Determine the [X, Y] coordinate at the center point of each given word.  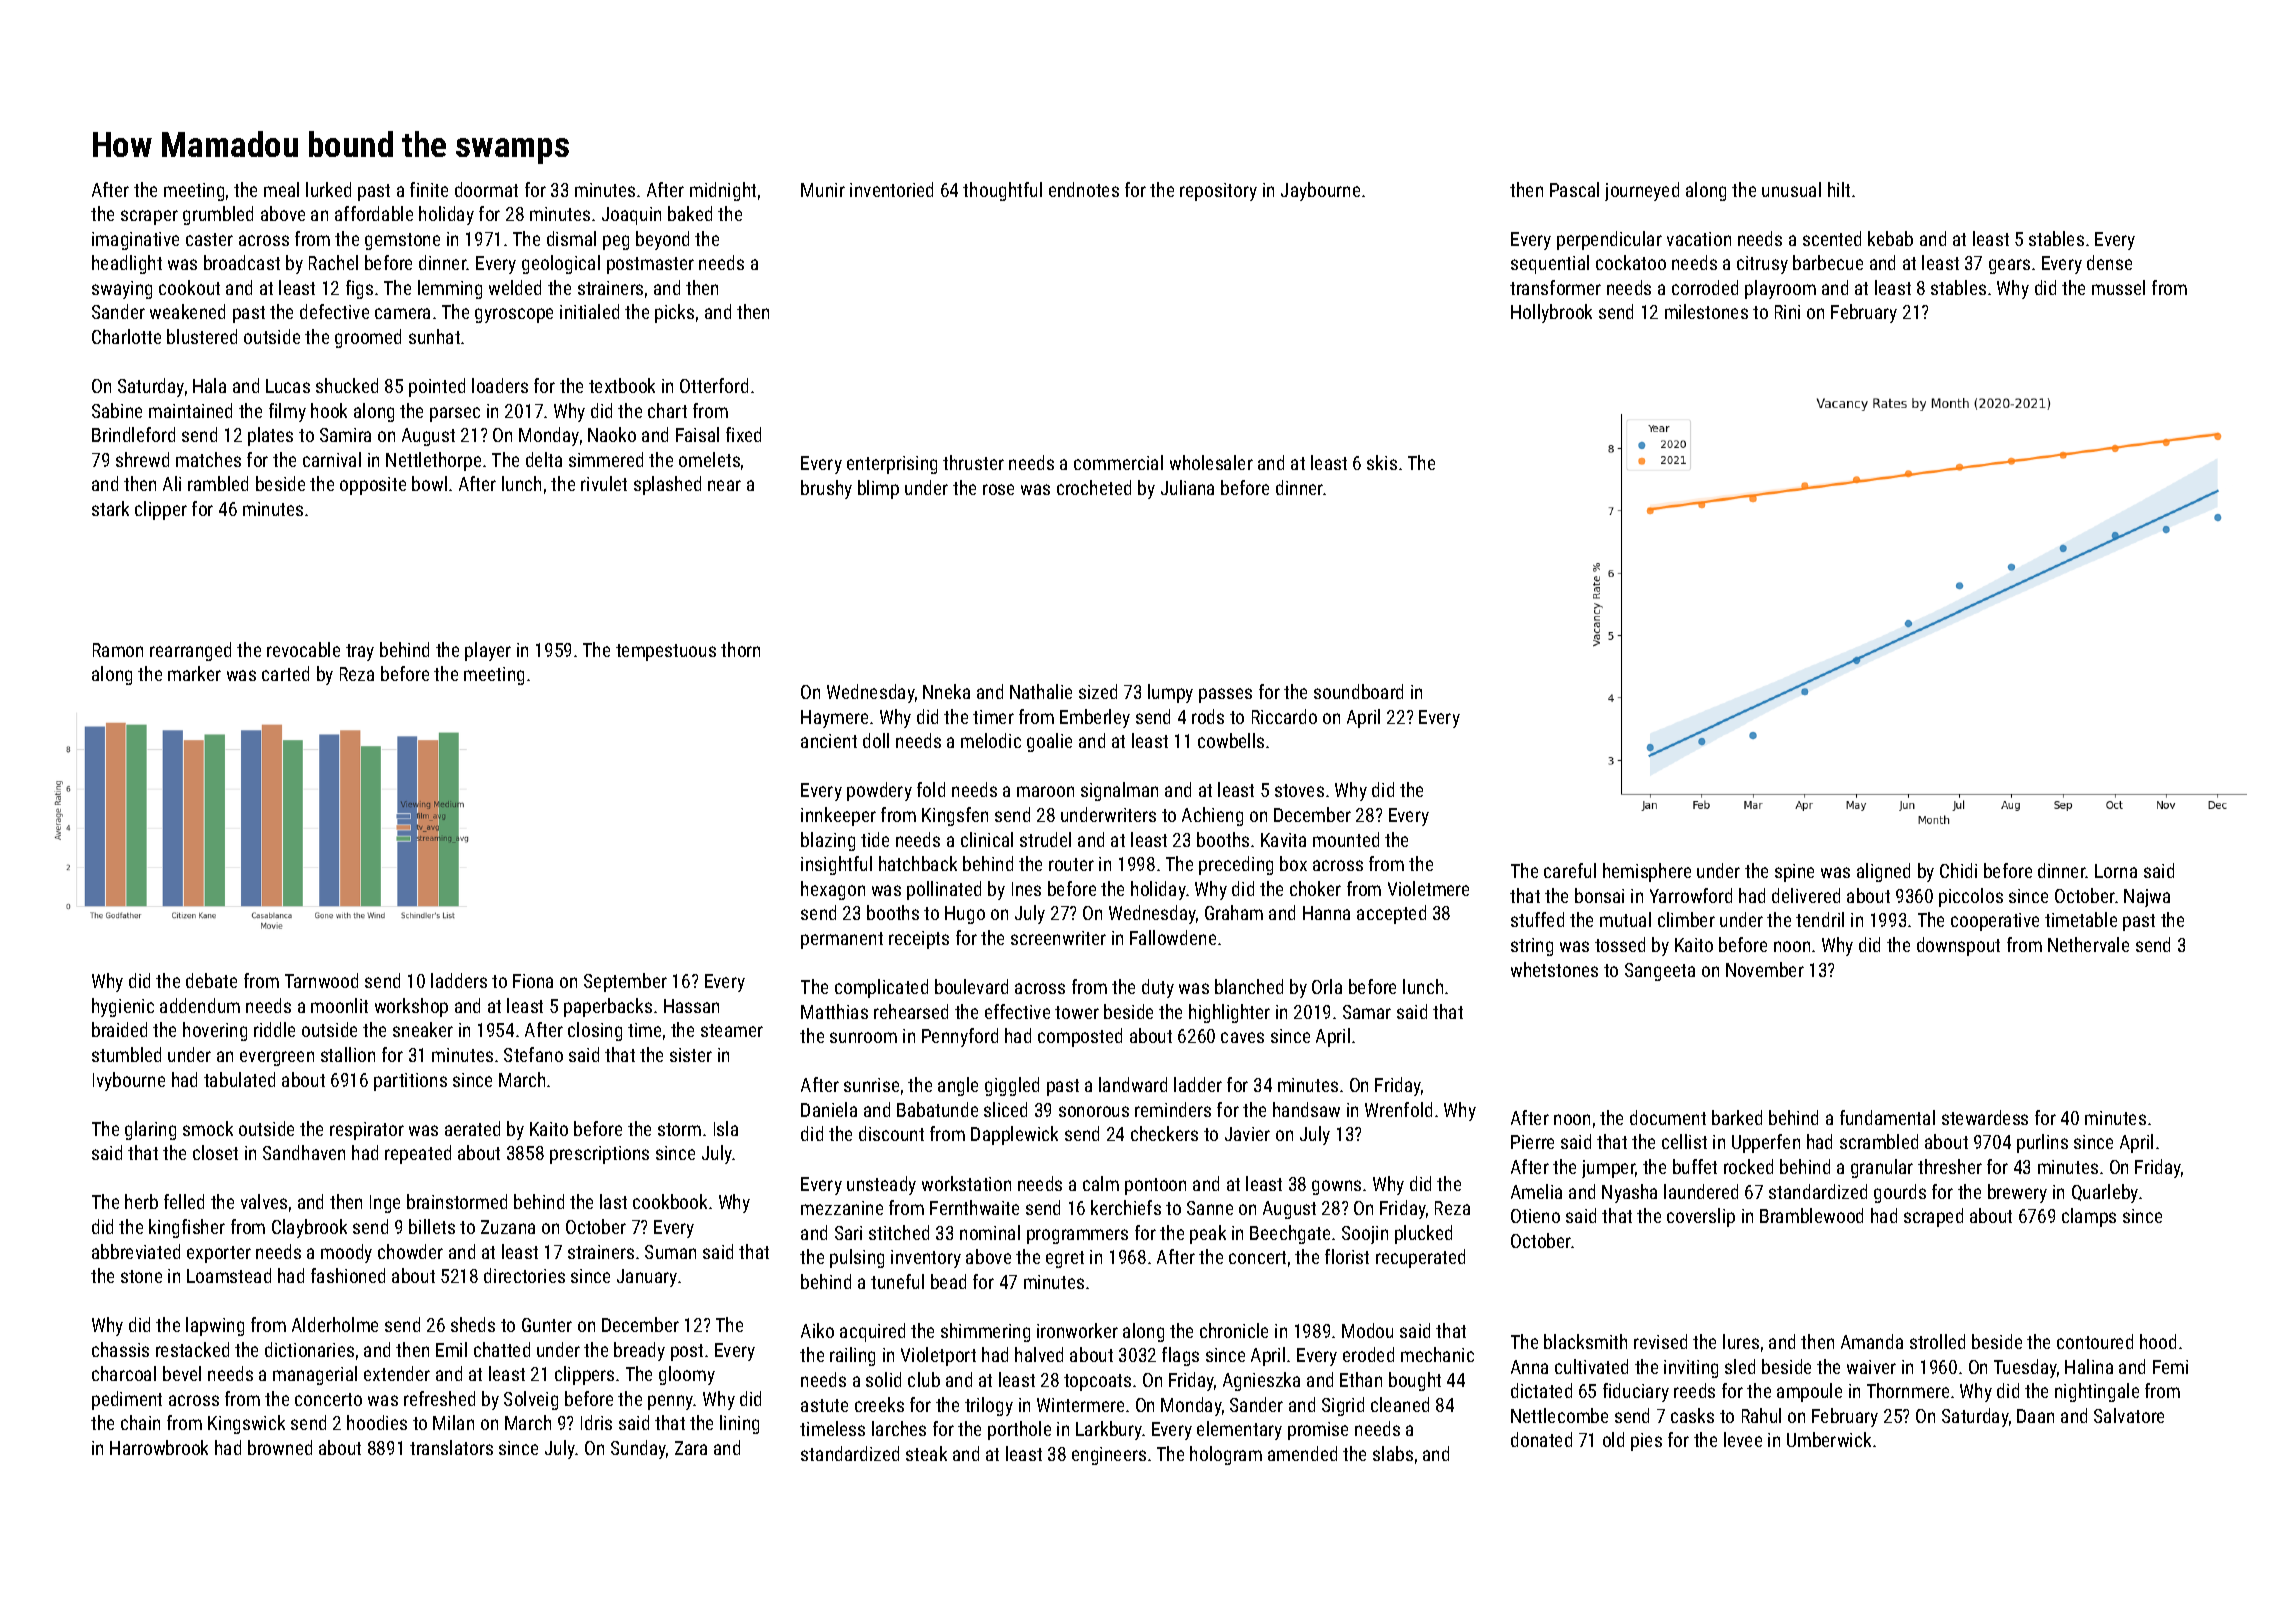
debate [211, 980]
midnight [723, 191]
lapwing [215, 1326]
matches [208, 459]
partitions [410, 1082]
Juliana [1187, 487]
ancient [829, 741]
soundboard [1358, 691]
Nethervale [2088, 944]
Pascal [1574, 189]
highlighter [1229, 1013]
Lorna [2116, 871]
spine [1794, 873]
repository [1218, 192]
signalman [1119, 791]
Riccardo [1284, 716]
